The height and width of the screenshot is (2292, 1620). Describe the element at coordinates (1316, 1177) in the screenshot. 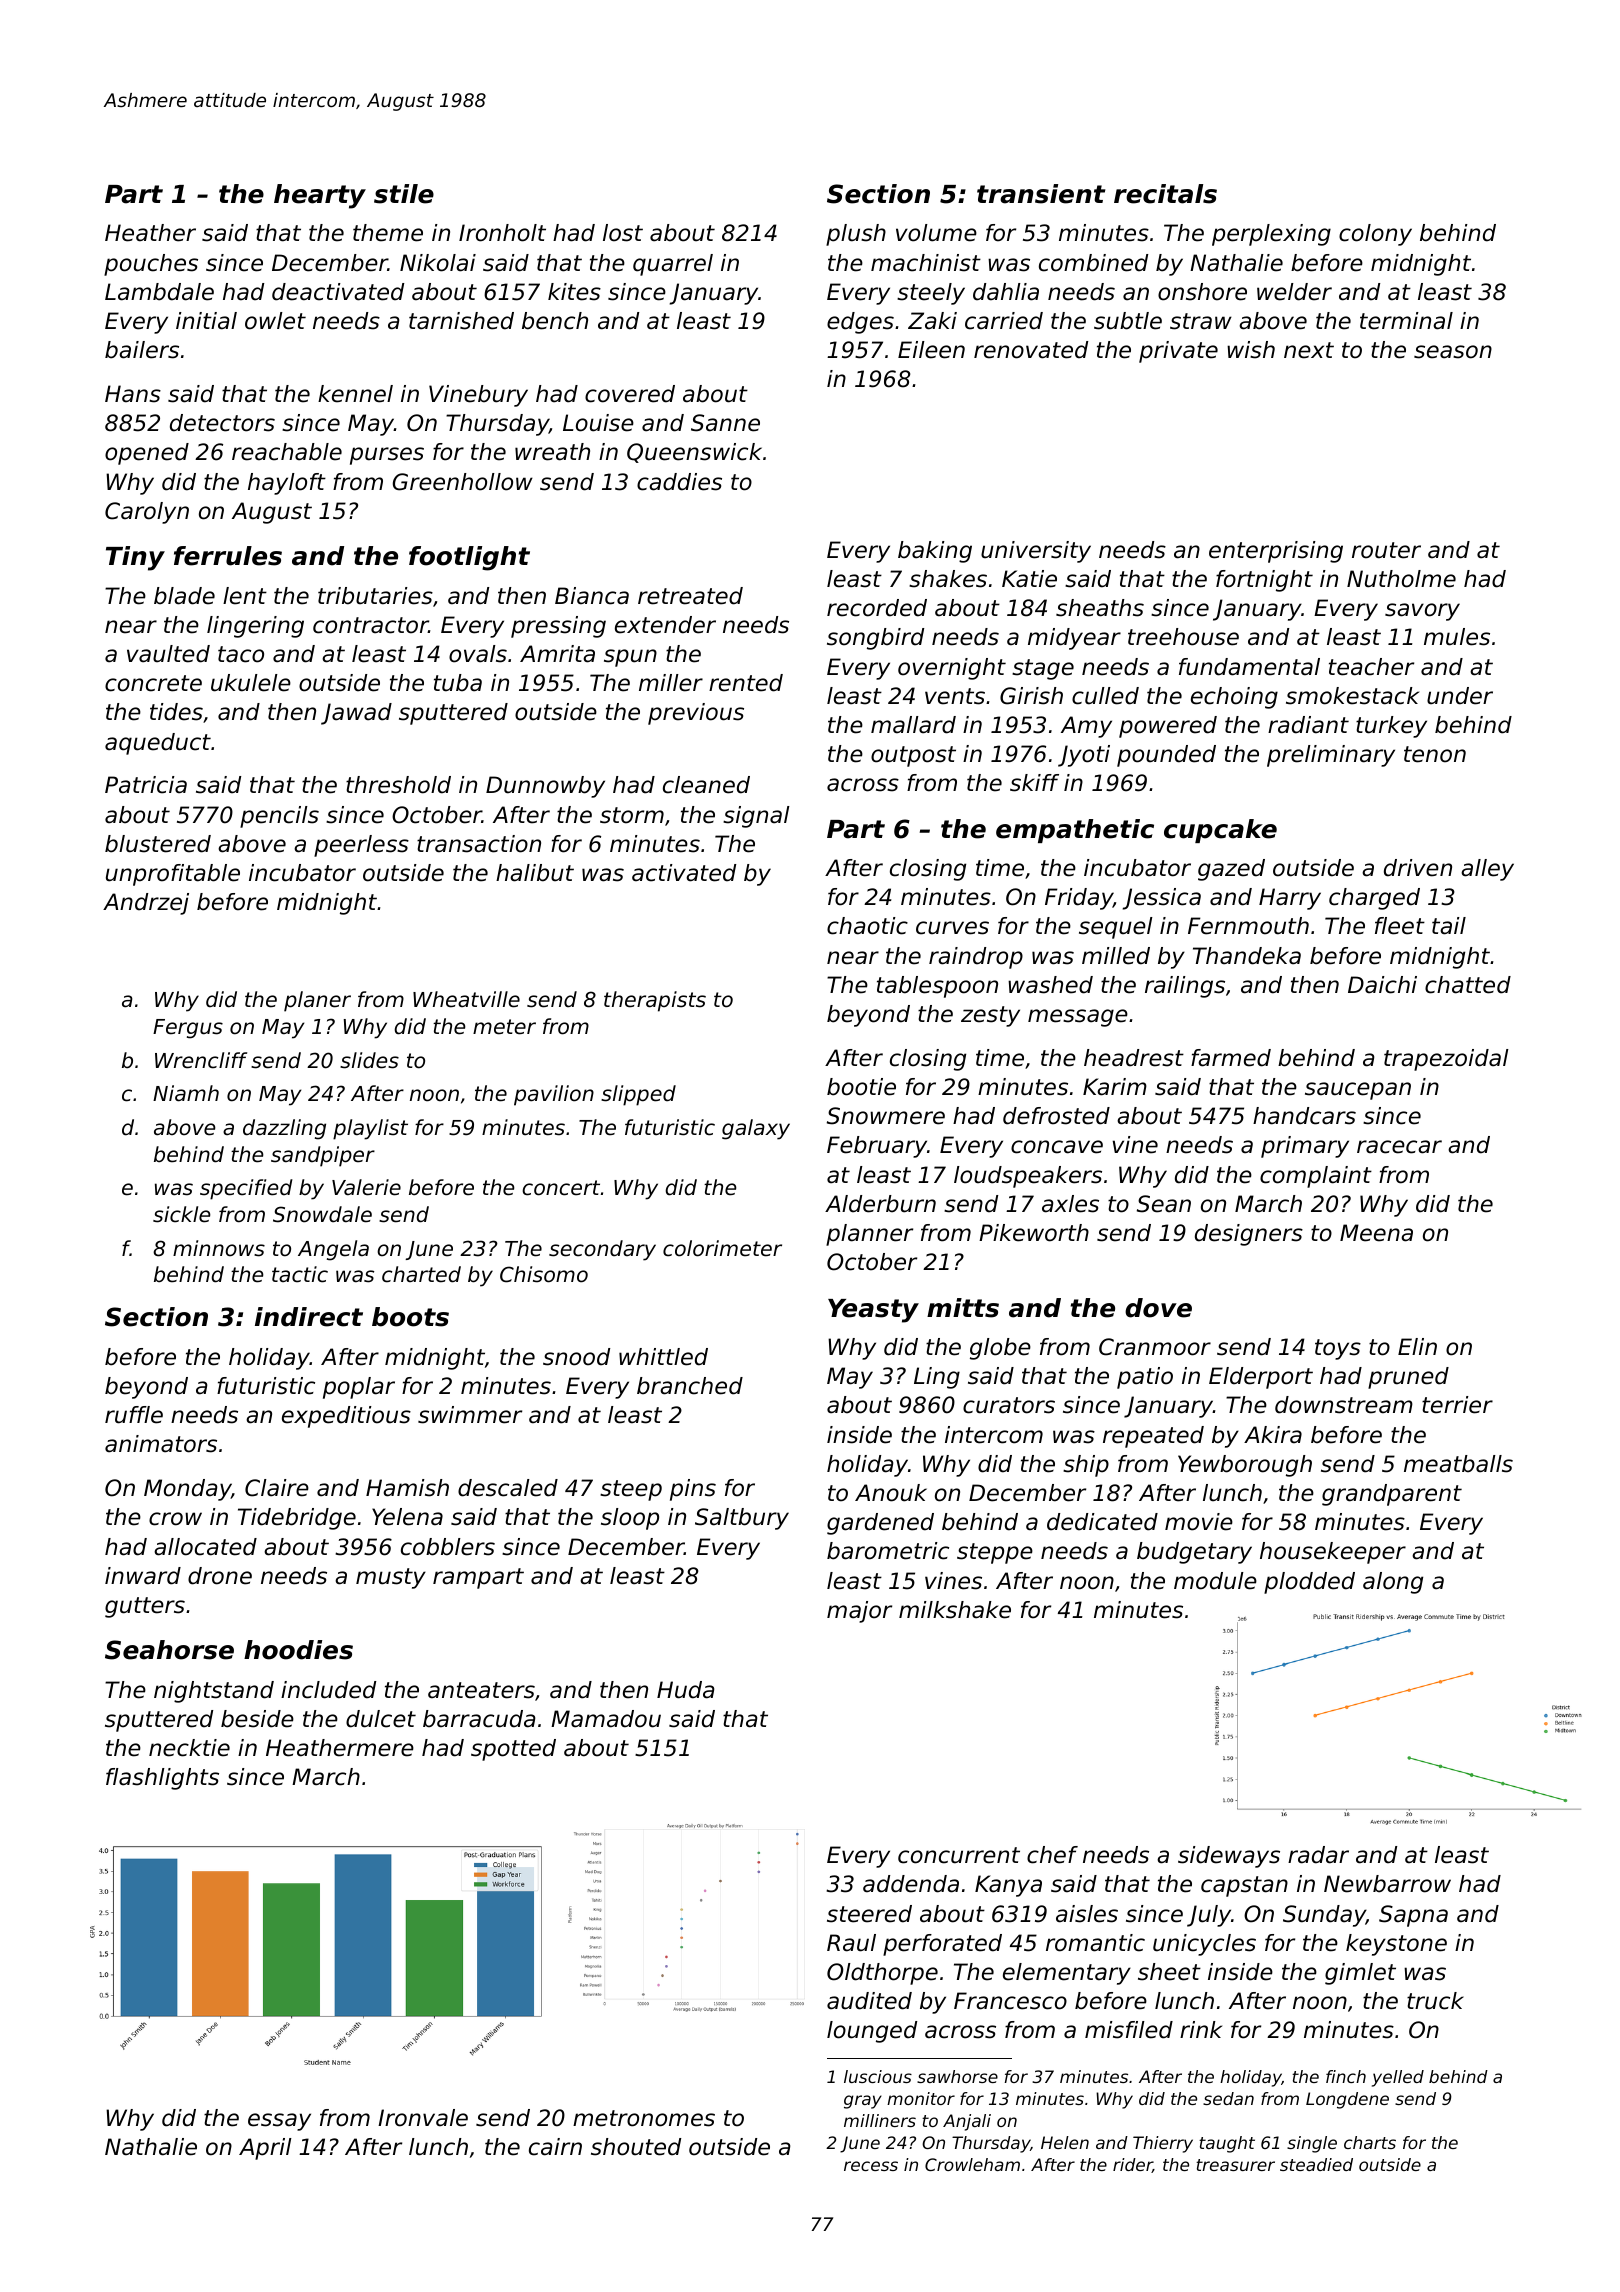

I see `complaint` at that location.
